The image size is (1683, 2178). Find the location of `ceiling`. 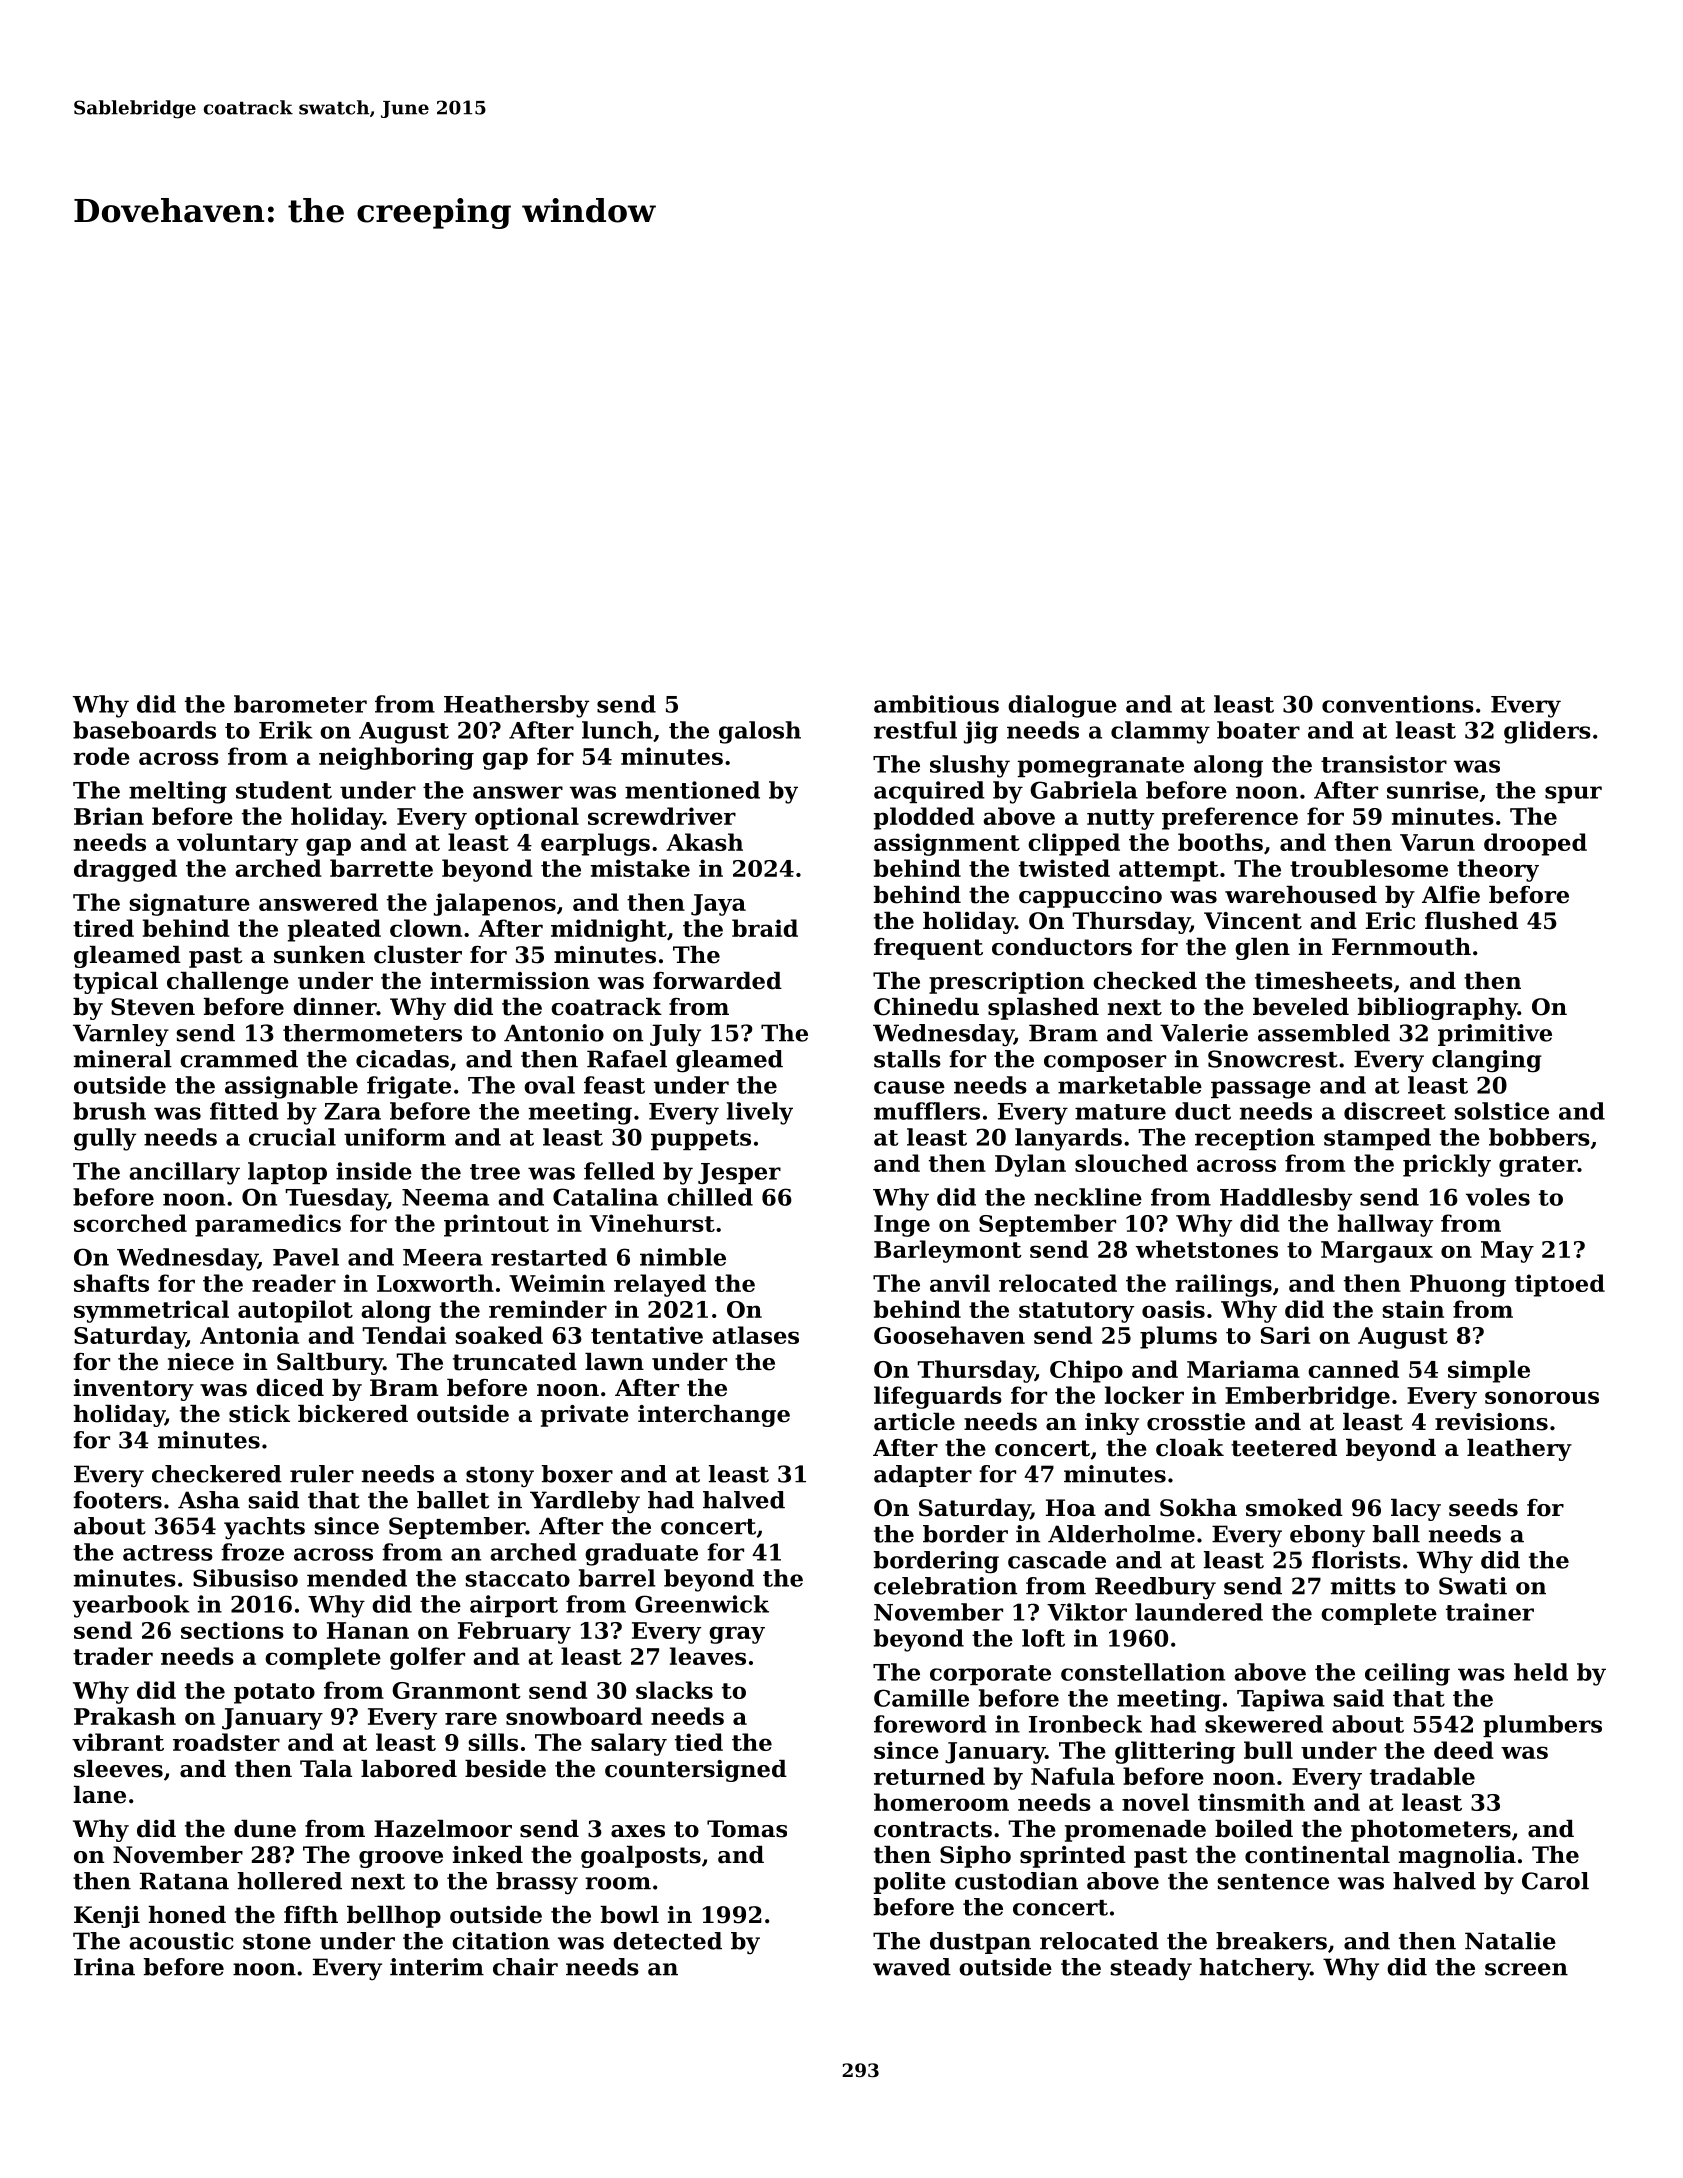

ceiling is located at coordinates (1407, 1674).
